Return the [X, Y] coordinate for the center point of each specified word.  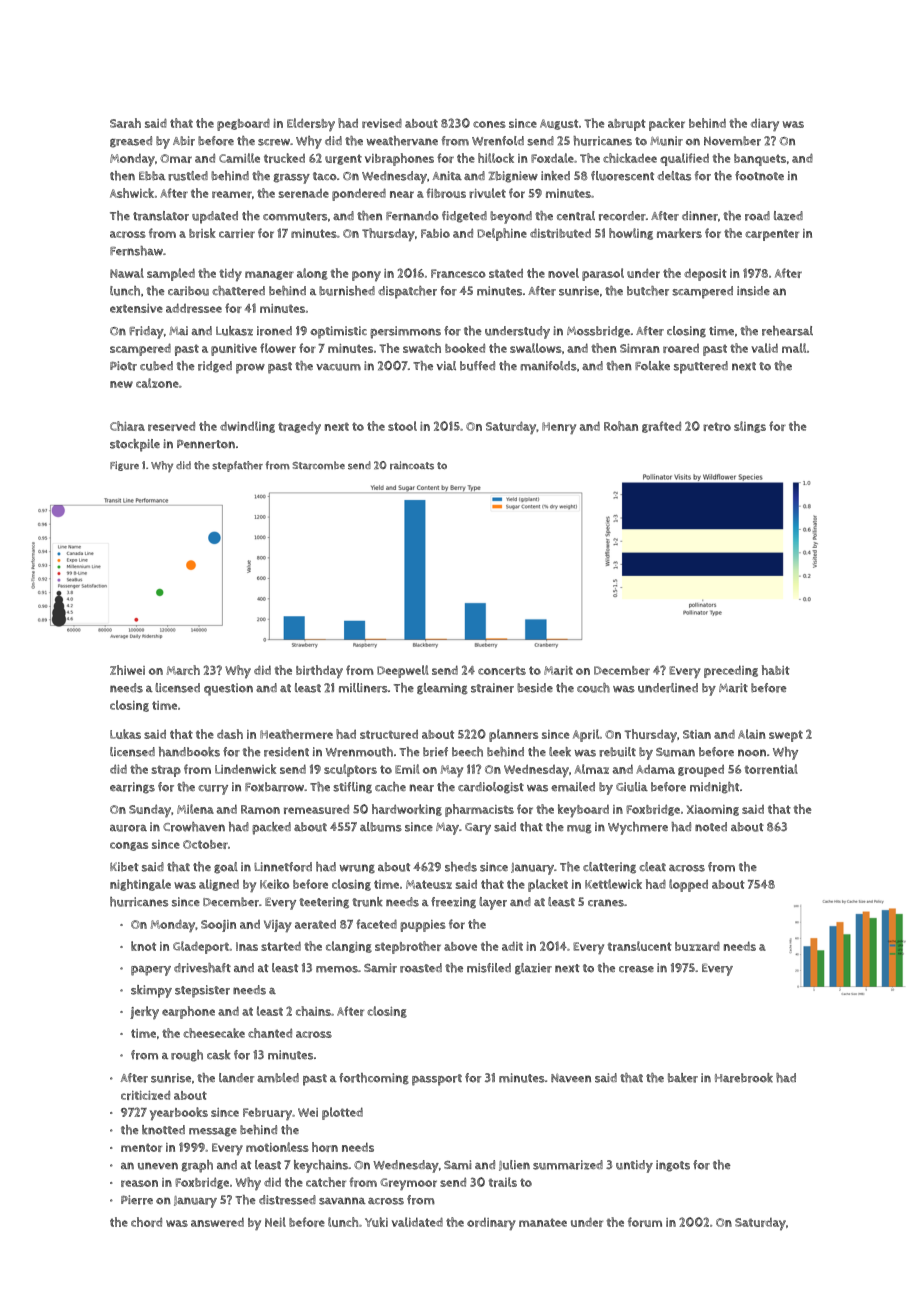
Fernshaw [136, 251]
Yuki [376, 1222]
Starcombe [319, 465]
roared [681, 348]
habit [776, 670]
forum [645, 1222]
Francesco [458, 273]
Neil [275, 1222]
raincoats [412, 465]
